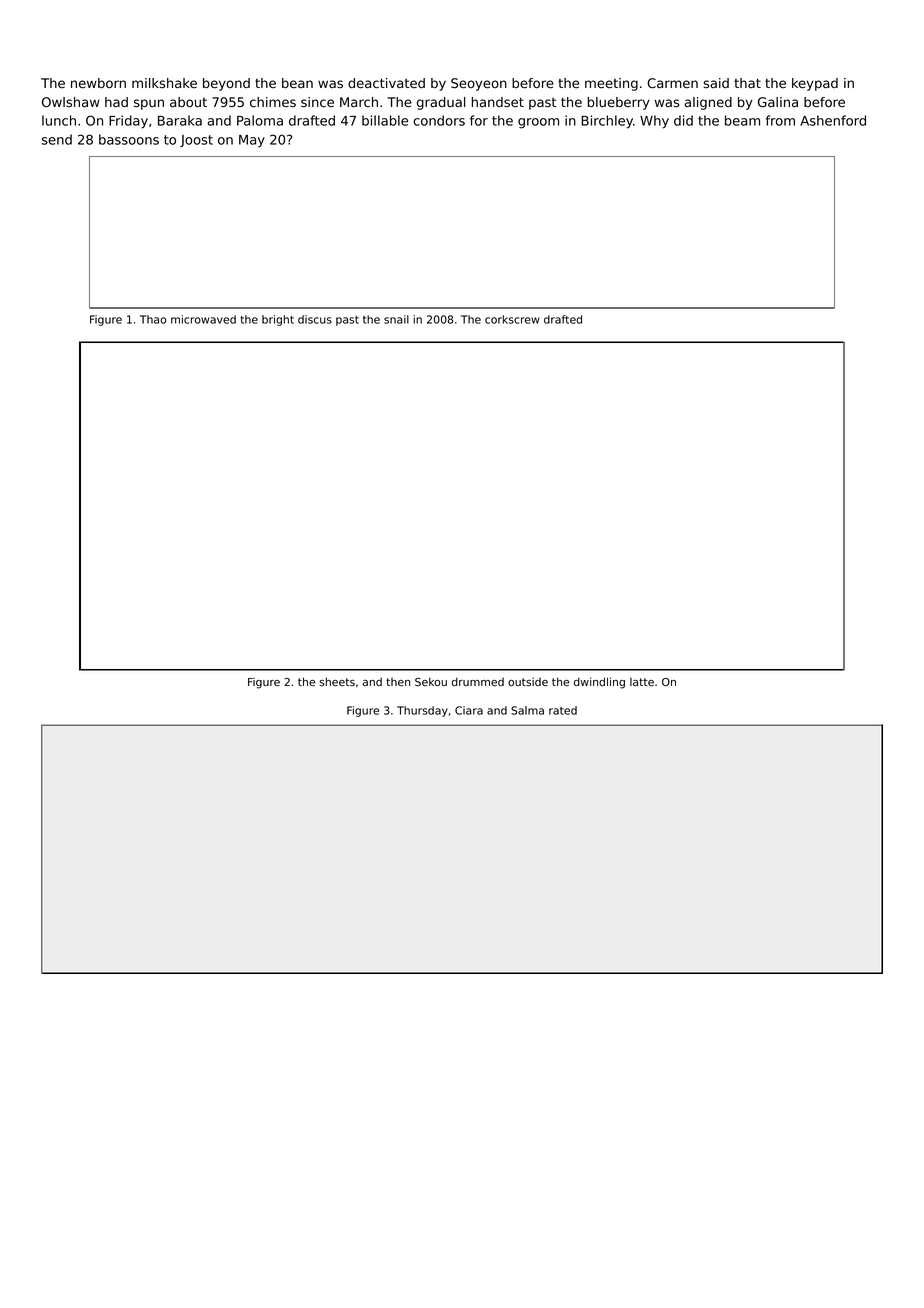 The width and height of the page is (924, 1308). I want to click on latte, so click(642, 682).
